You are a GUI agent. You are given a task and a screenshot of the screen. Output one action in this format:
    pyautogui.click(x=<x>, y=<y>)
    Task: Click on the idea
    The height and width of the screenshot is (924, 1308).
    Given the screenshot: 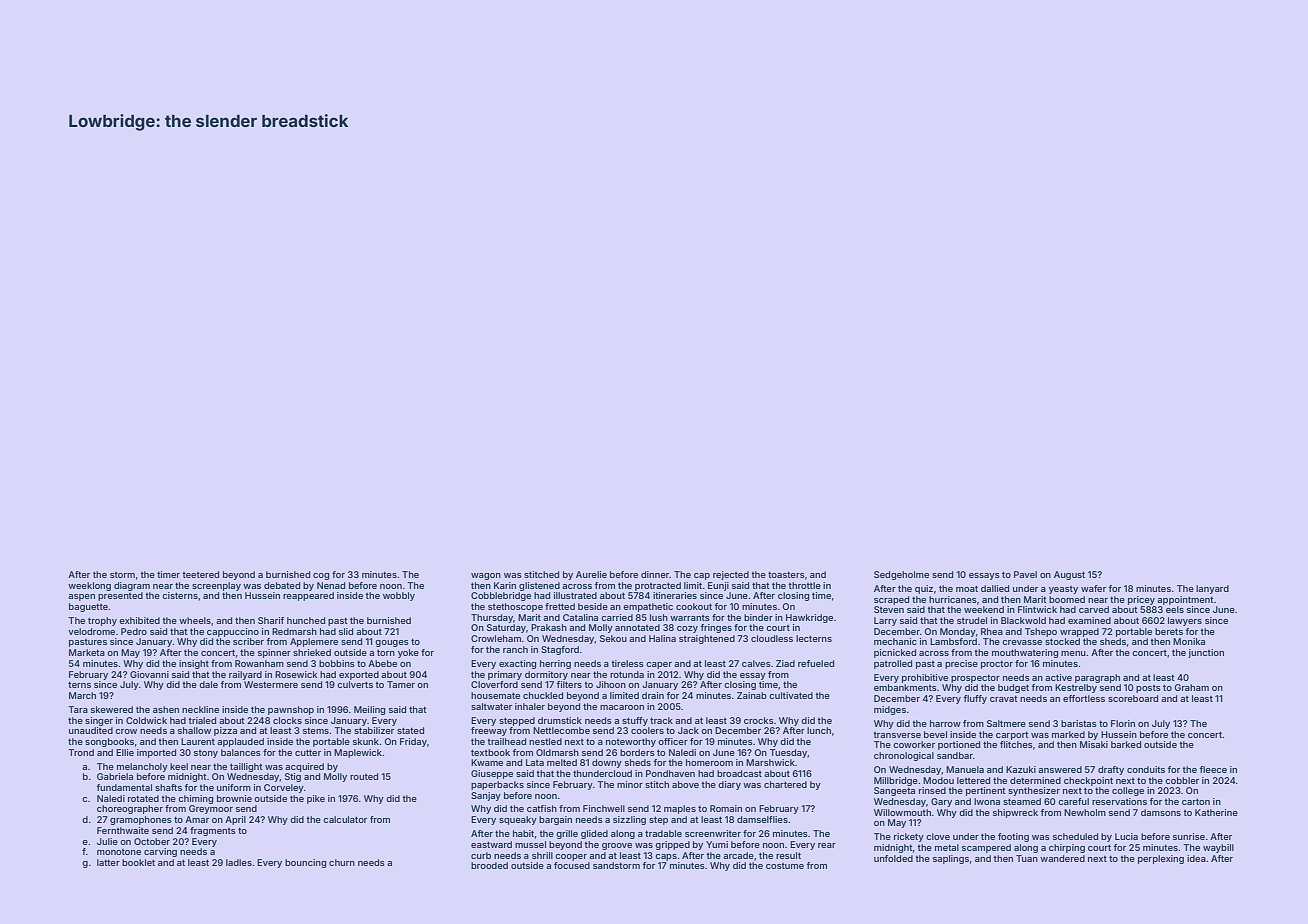 What is the action you would take?
    pyautogui.click(x=1196, y=858)
